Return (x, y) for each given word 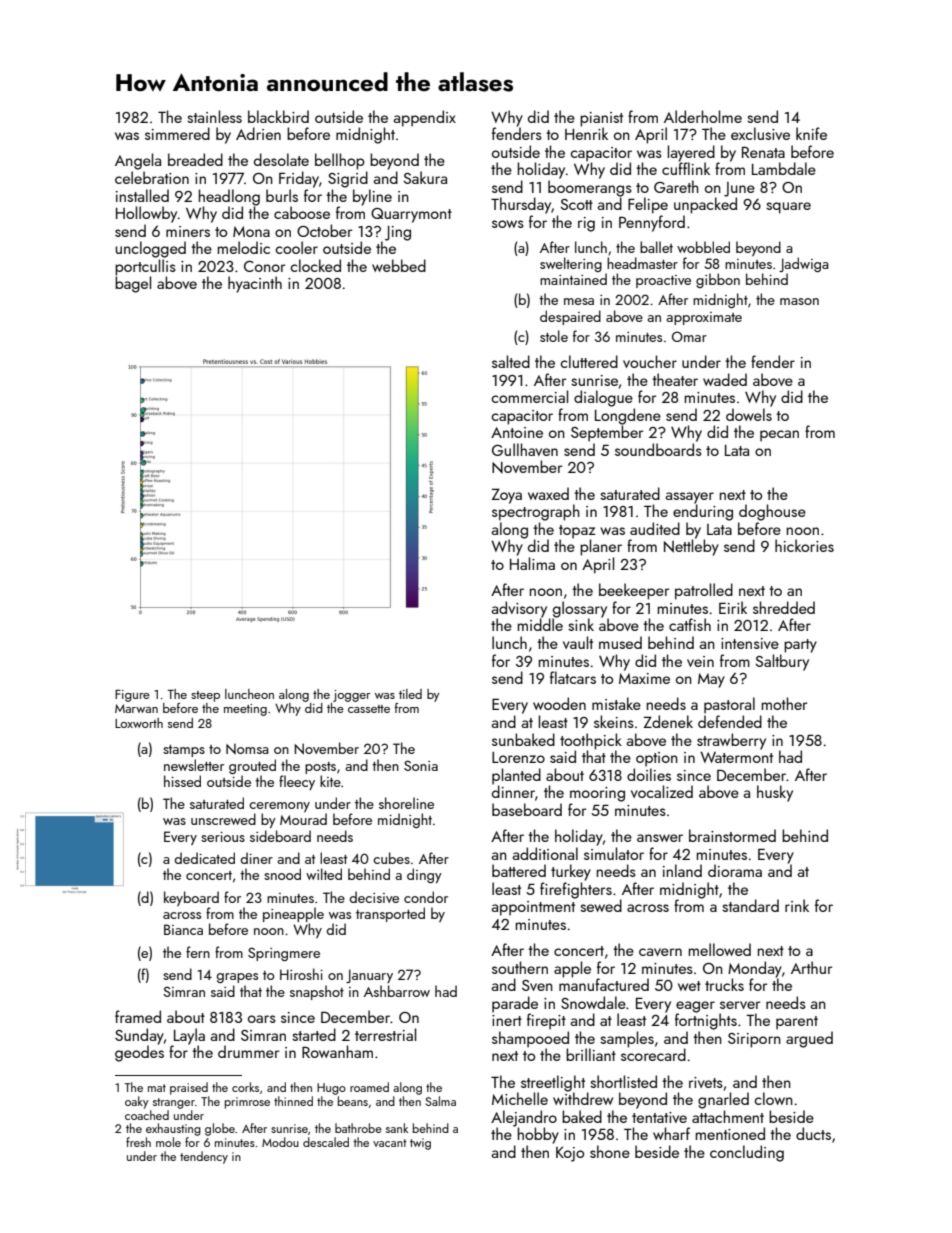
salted (511, 361)
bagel (133, 284)
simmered (177, 133)
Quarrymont (411, 215)
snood (282, 874)
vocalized (662, 791)
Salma (441, 1101)
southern (520, 967)
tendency (204, 1157)
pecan (779, 436)
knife (811, 133)
